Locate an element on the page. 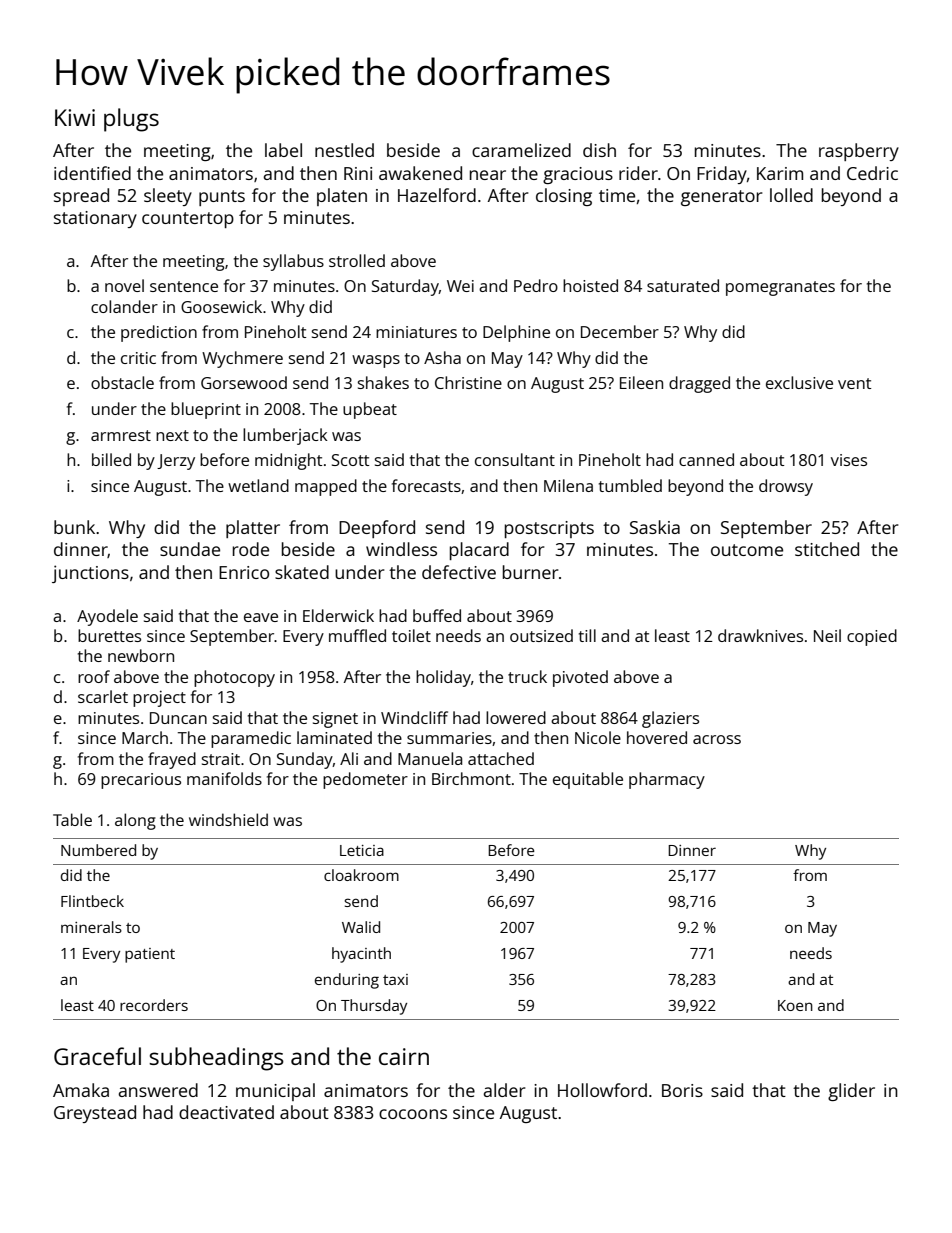 The image size is (952, 1233). taxi is located at coordinates (395, 979).
